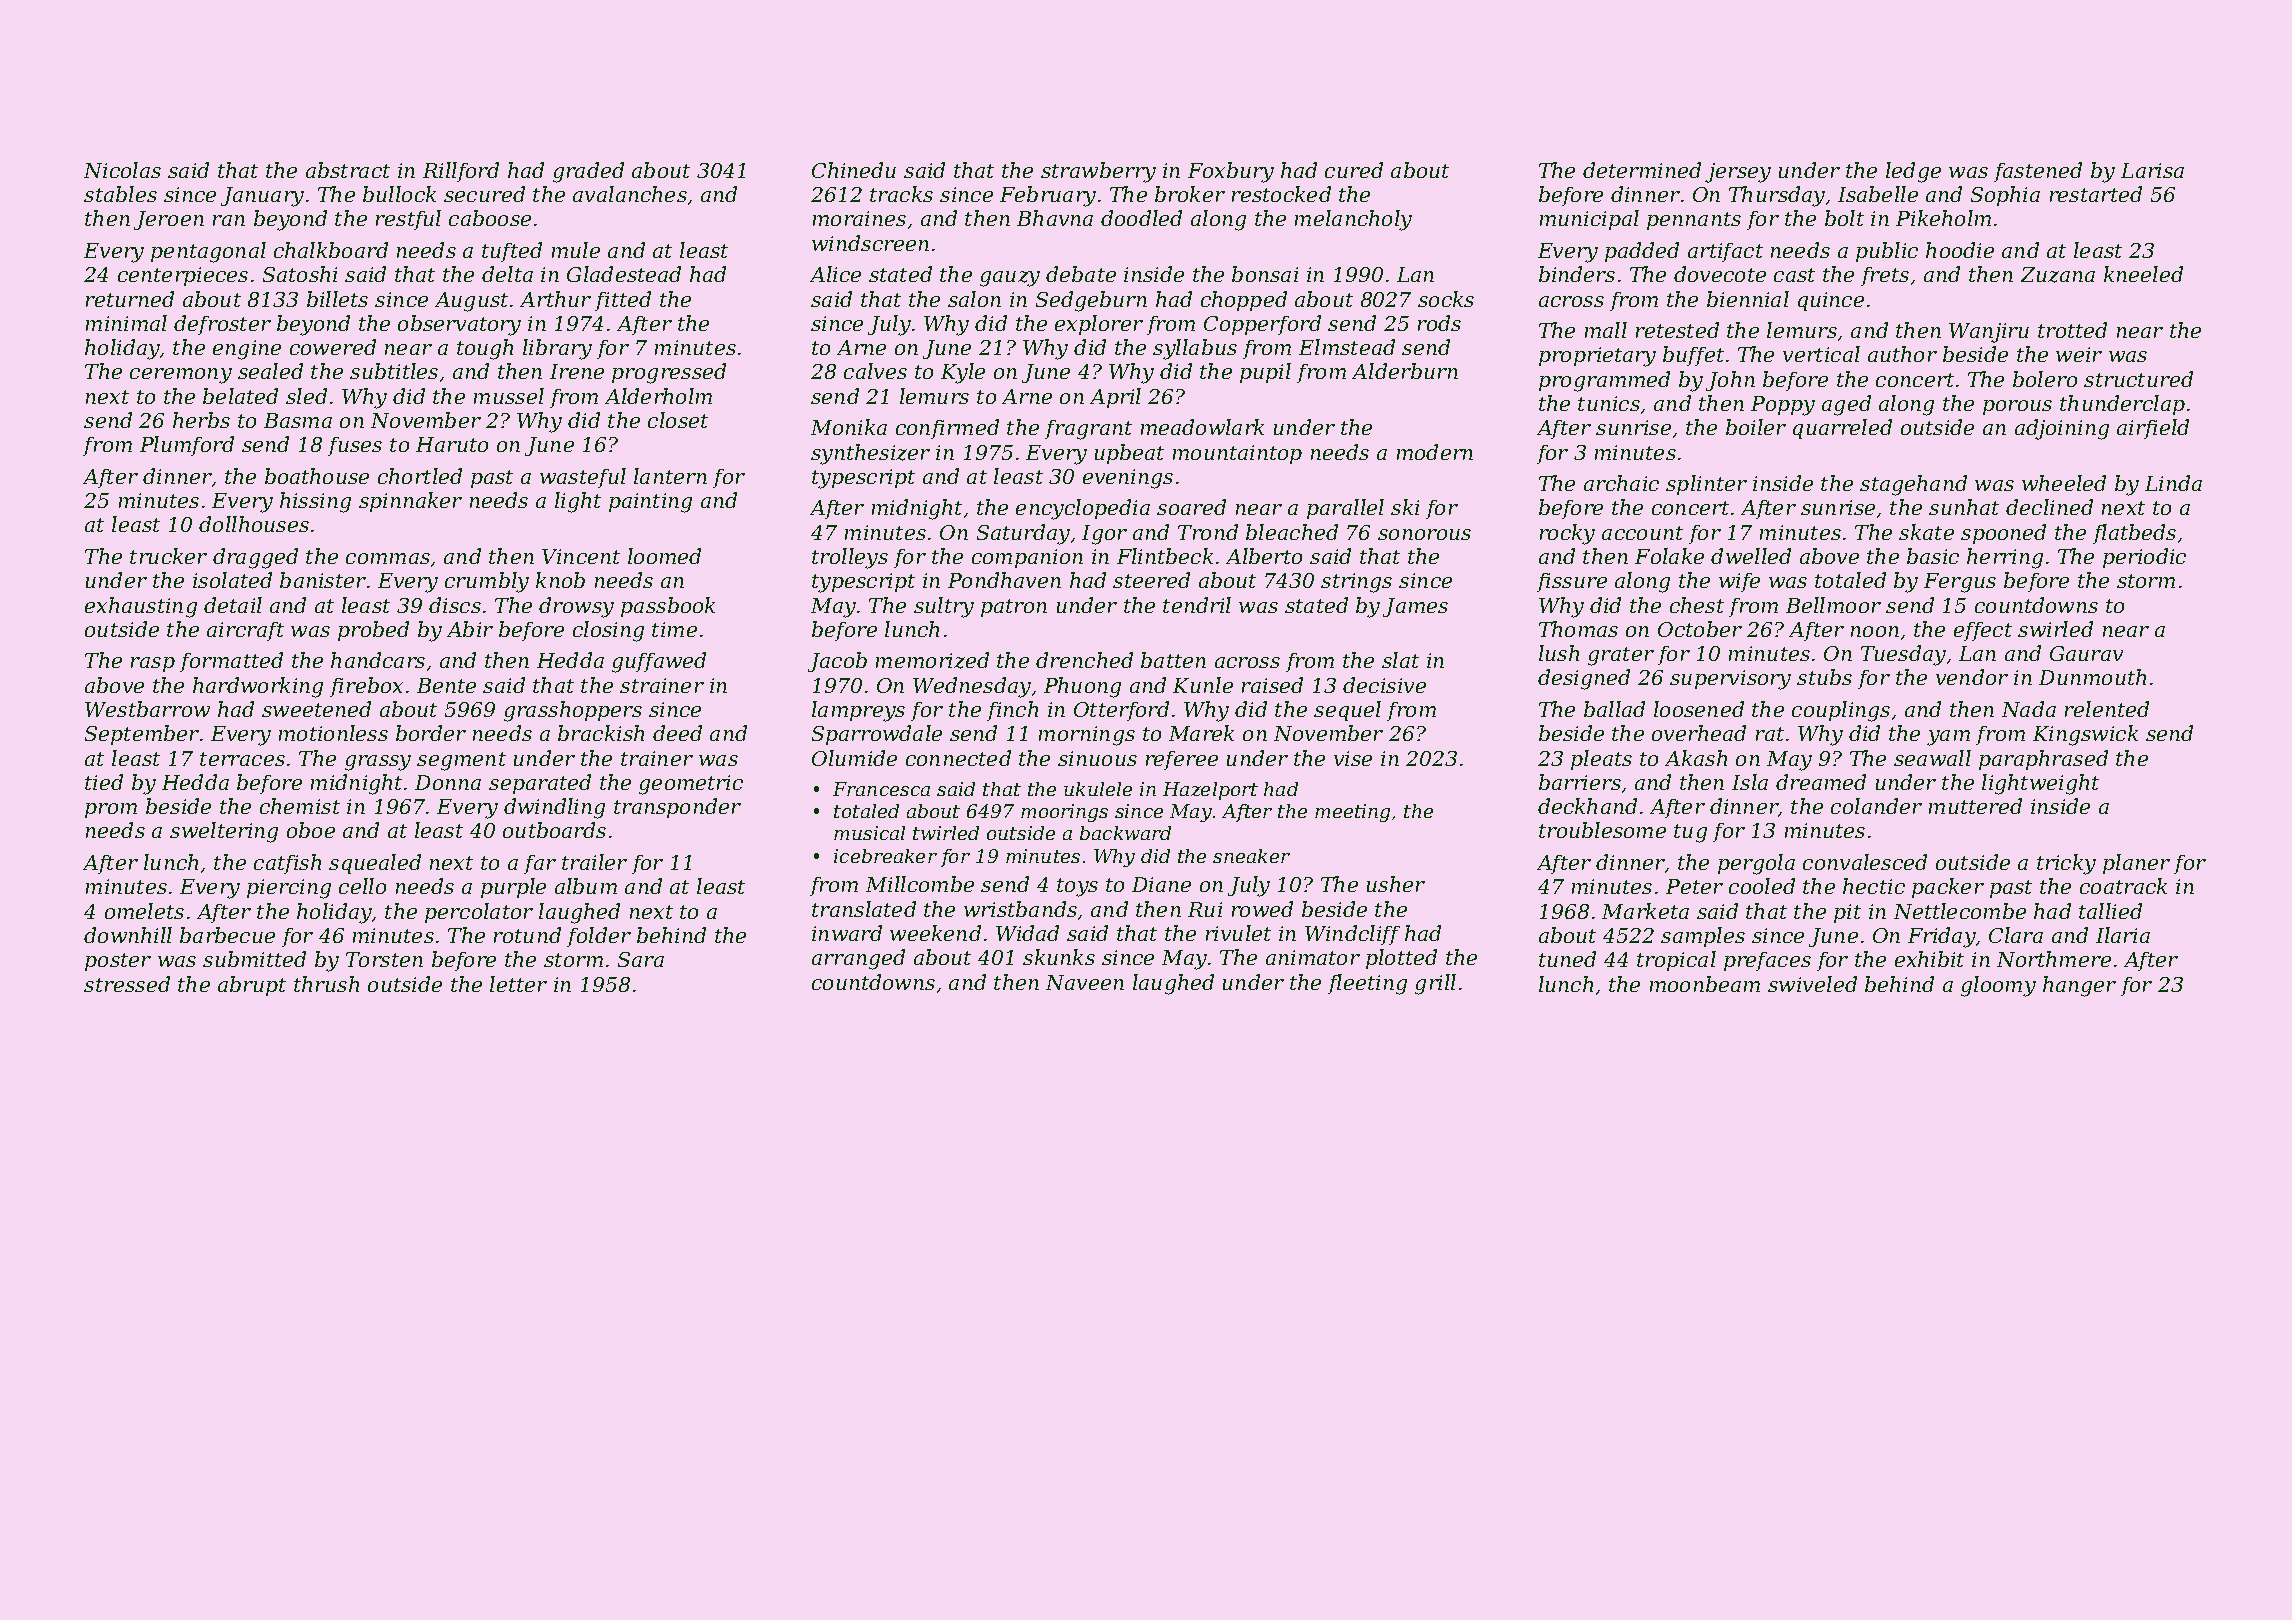 The width and height of the image is (2292, 1620). What do you see at coordinates (2055, 629) in the image?
I see `swirled` at bounding box center [2055, 629].
